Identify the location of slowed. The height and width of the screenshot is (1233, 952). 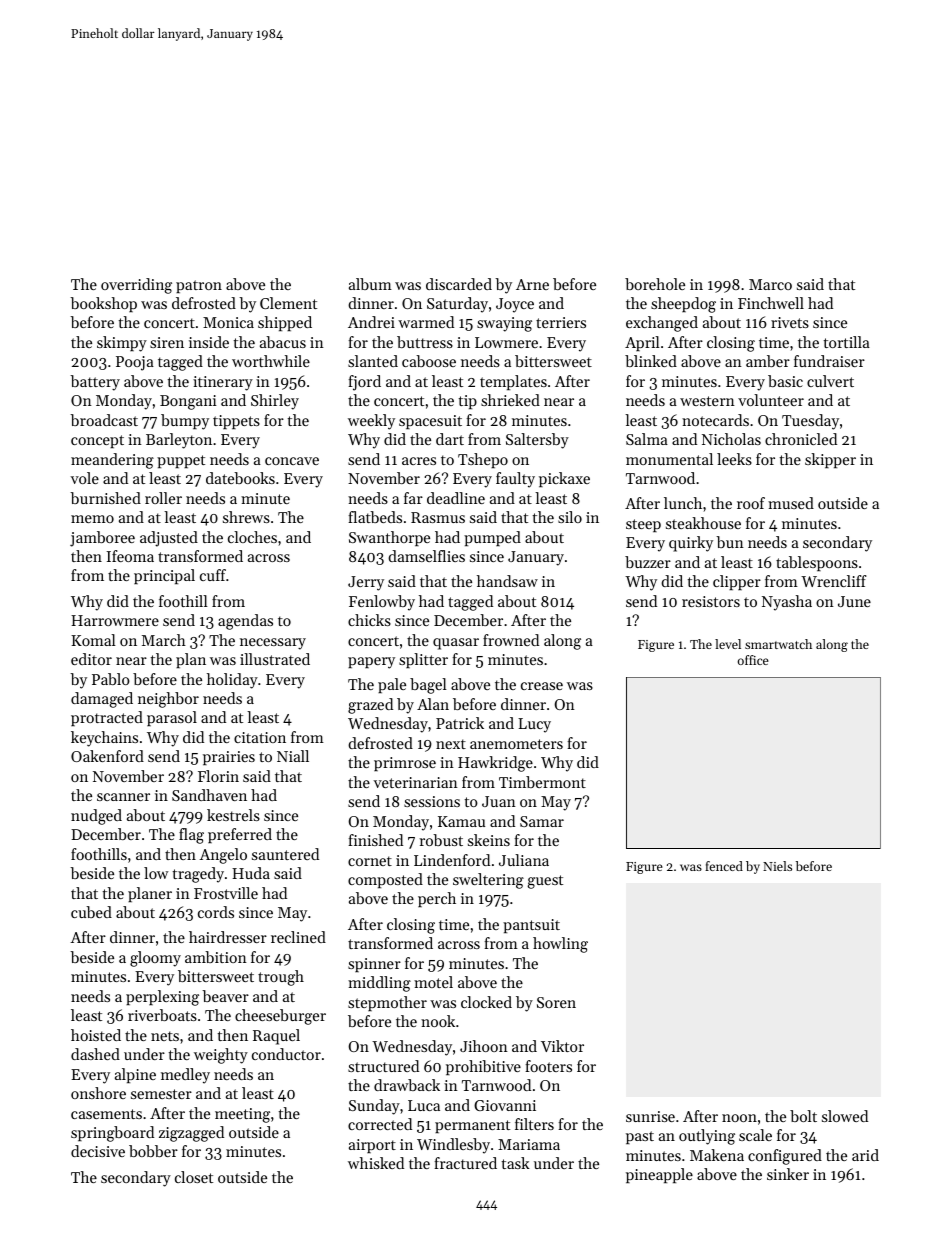
(845, 1116).
